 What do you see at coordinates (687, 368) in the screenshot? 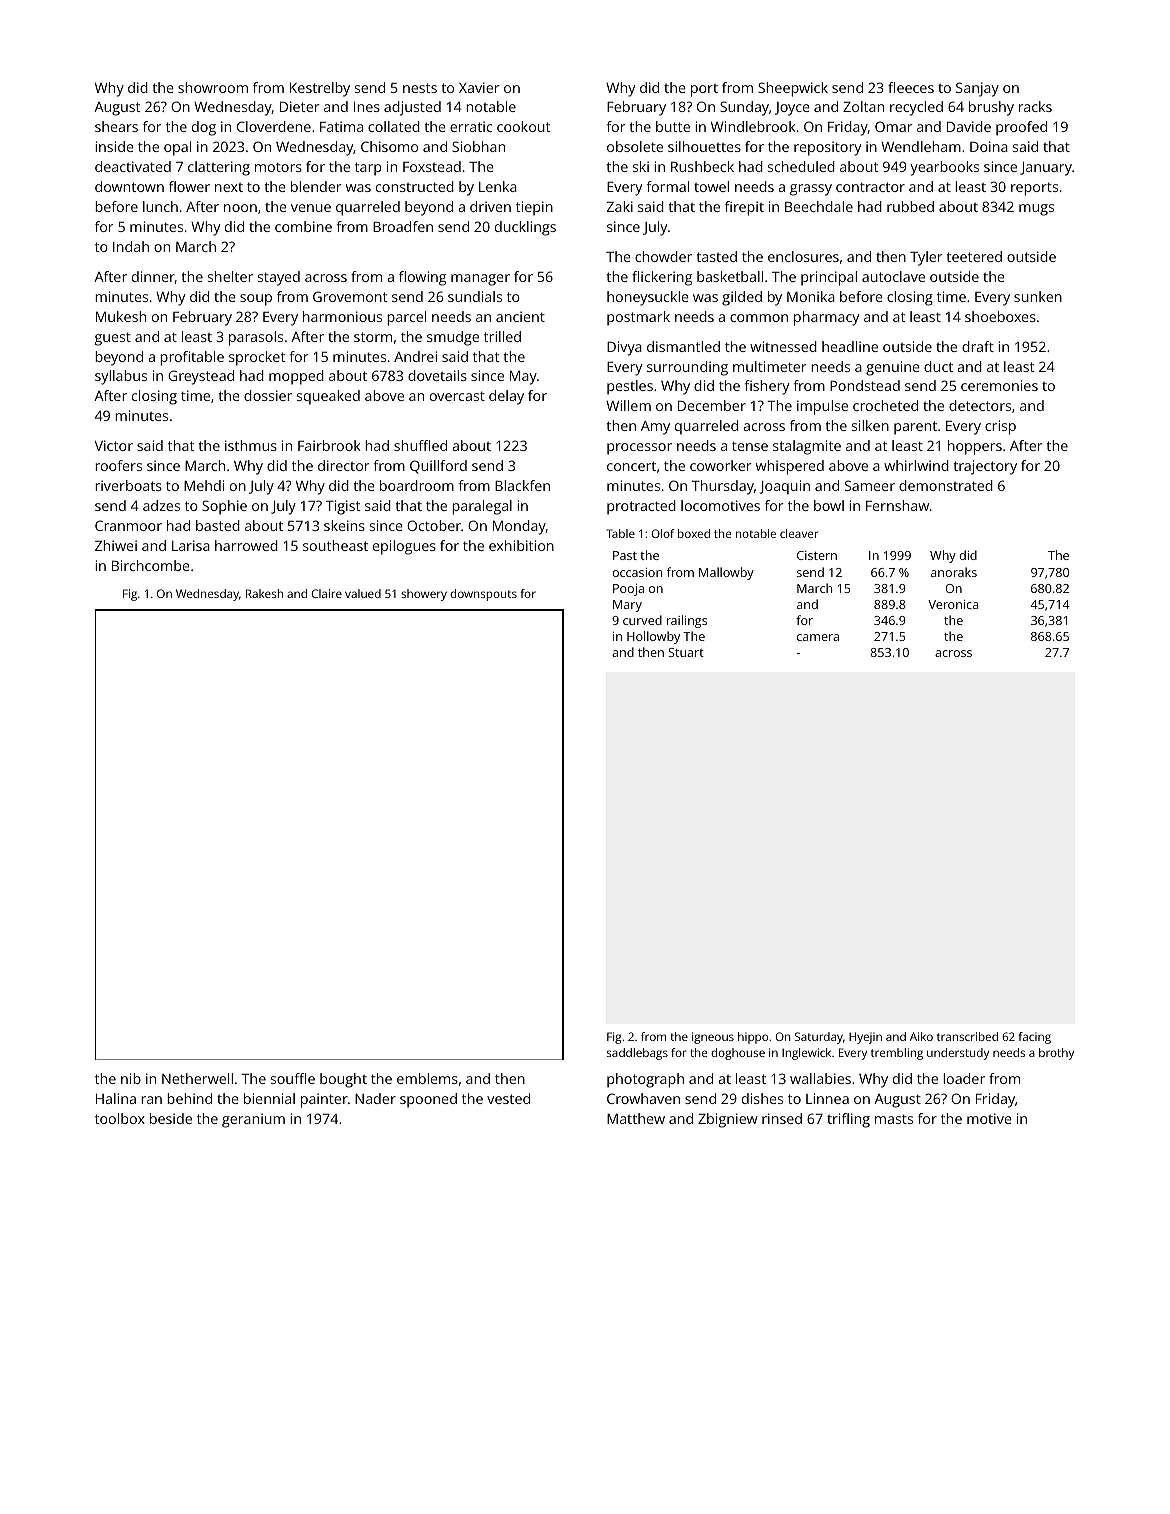
I see `surrounding` at bounding box center [687, 368].
